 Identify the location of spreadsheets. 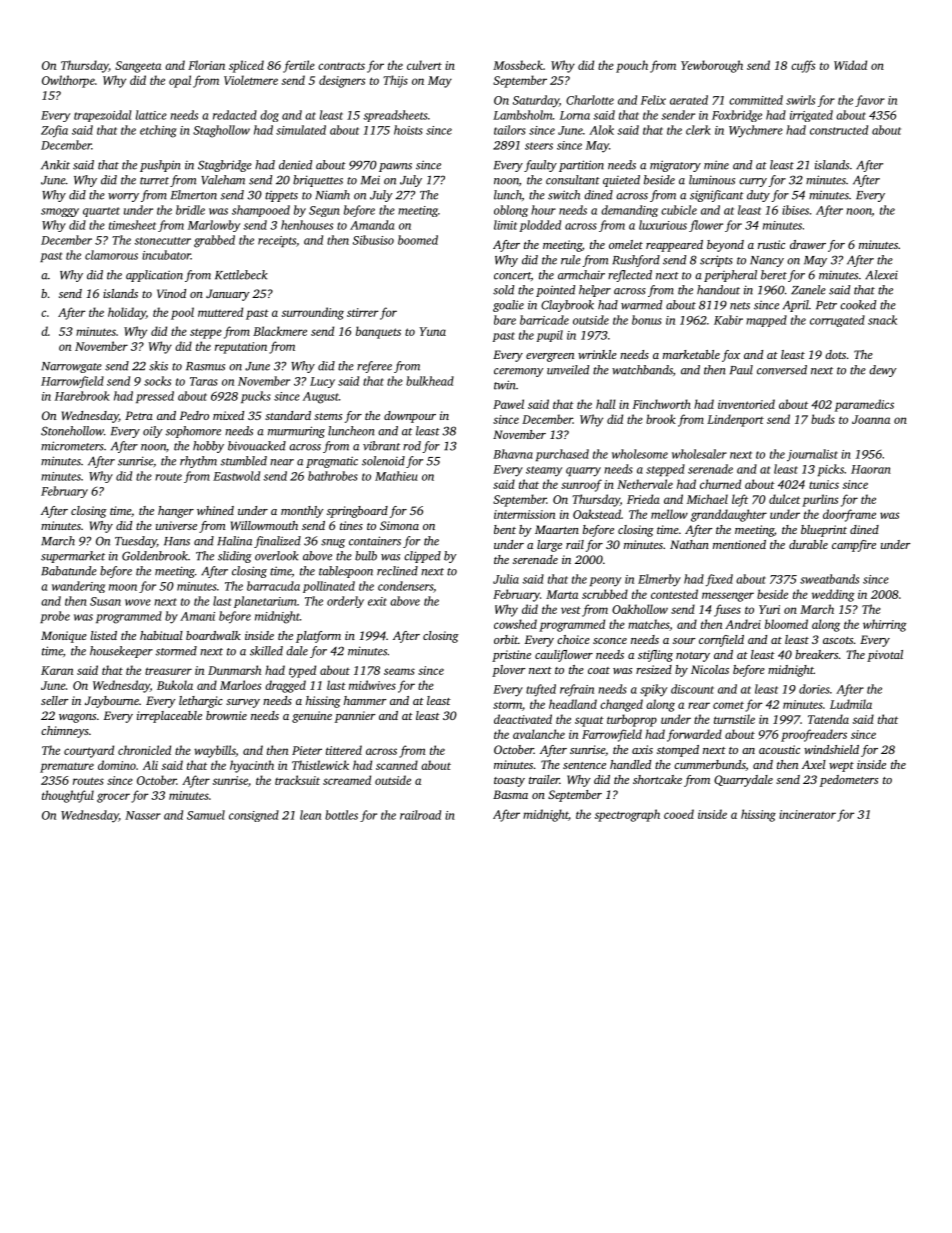
(395, 116).
